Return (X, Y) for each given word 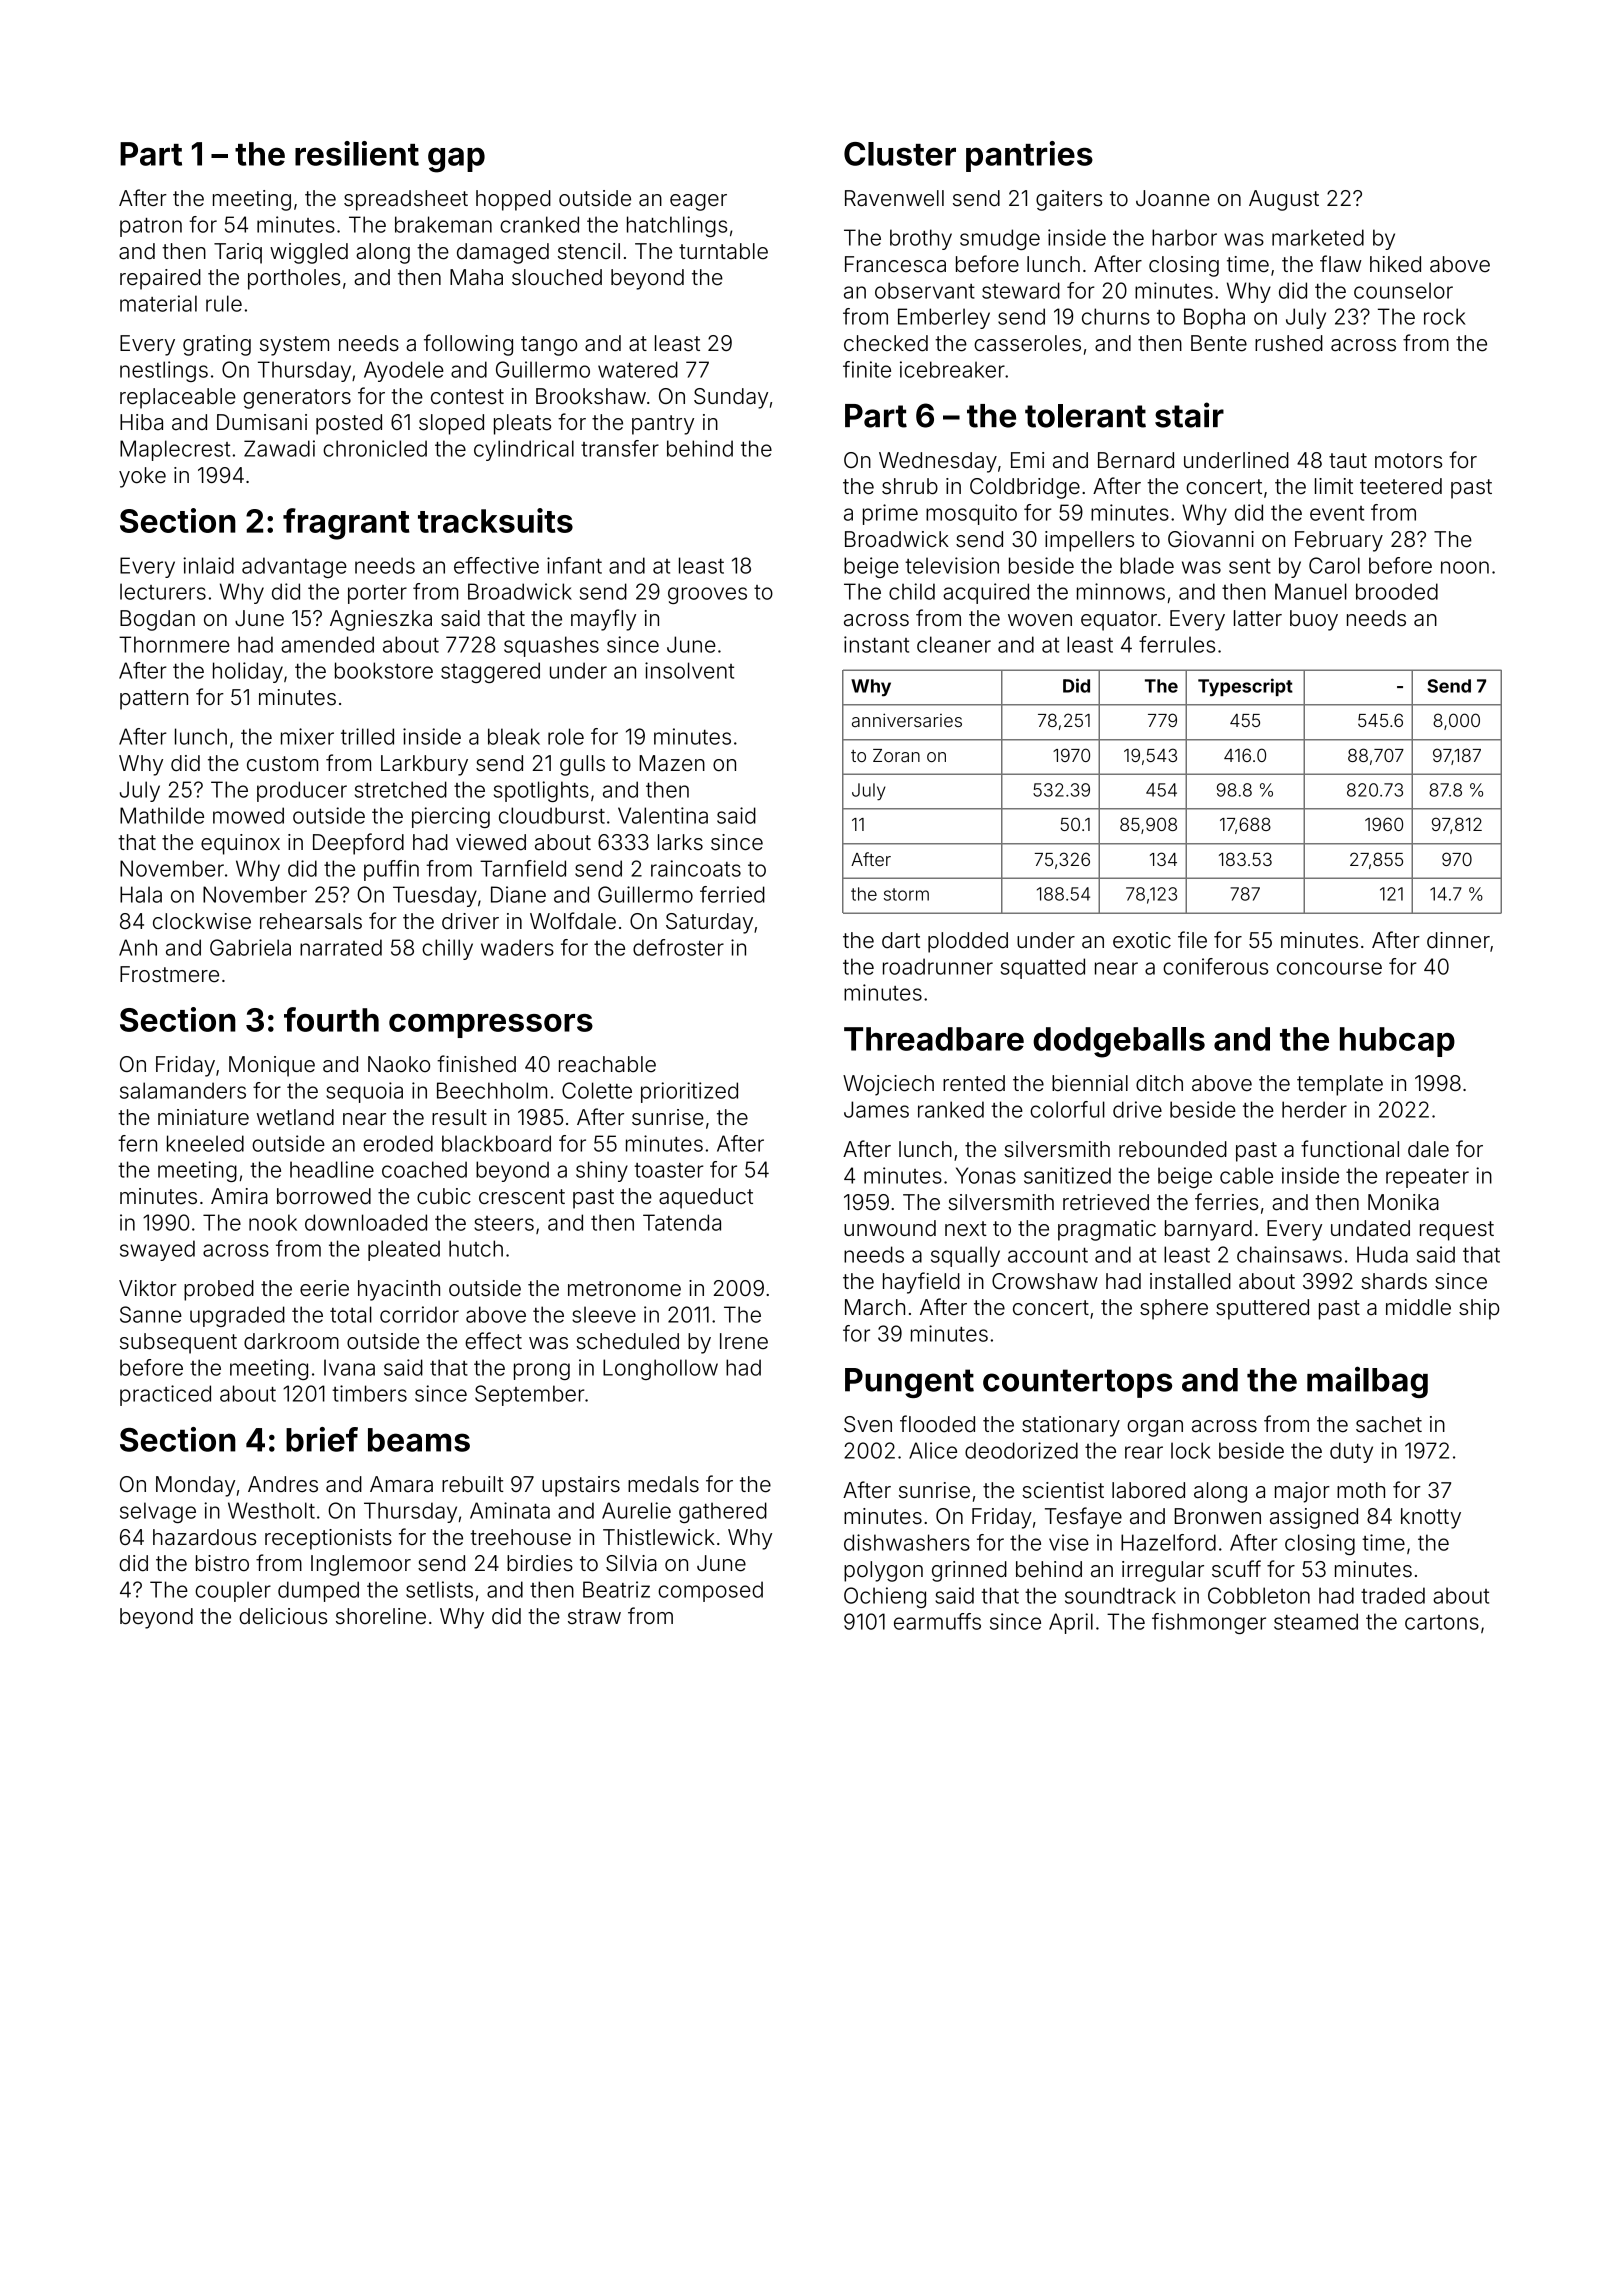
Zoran (896, 755)
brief (322, 1439)
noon (1465, 567)
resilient (357, 153)
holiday (248, 672)
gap (456, 160)
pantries (1029, 156)
